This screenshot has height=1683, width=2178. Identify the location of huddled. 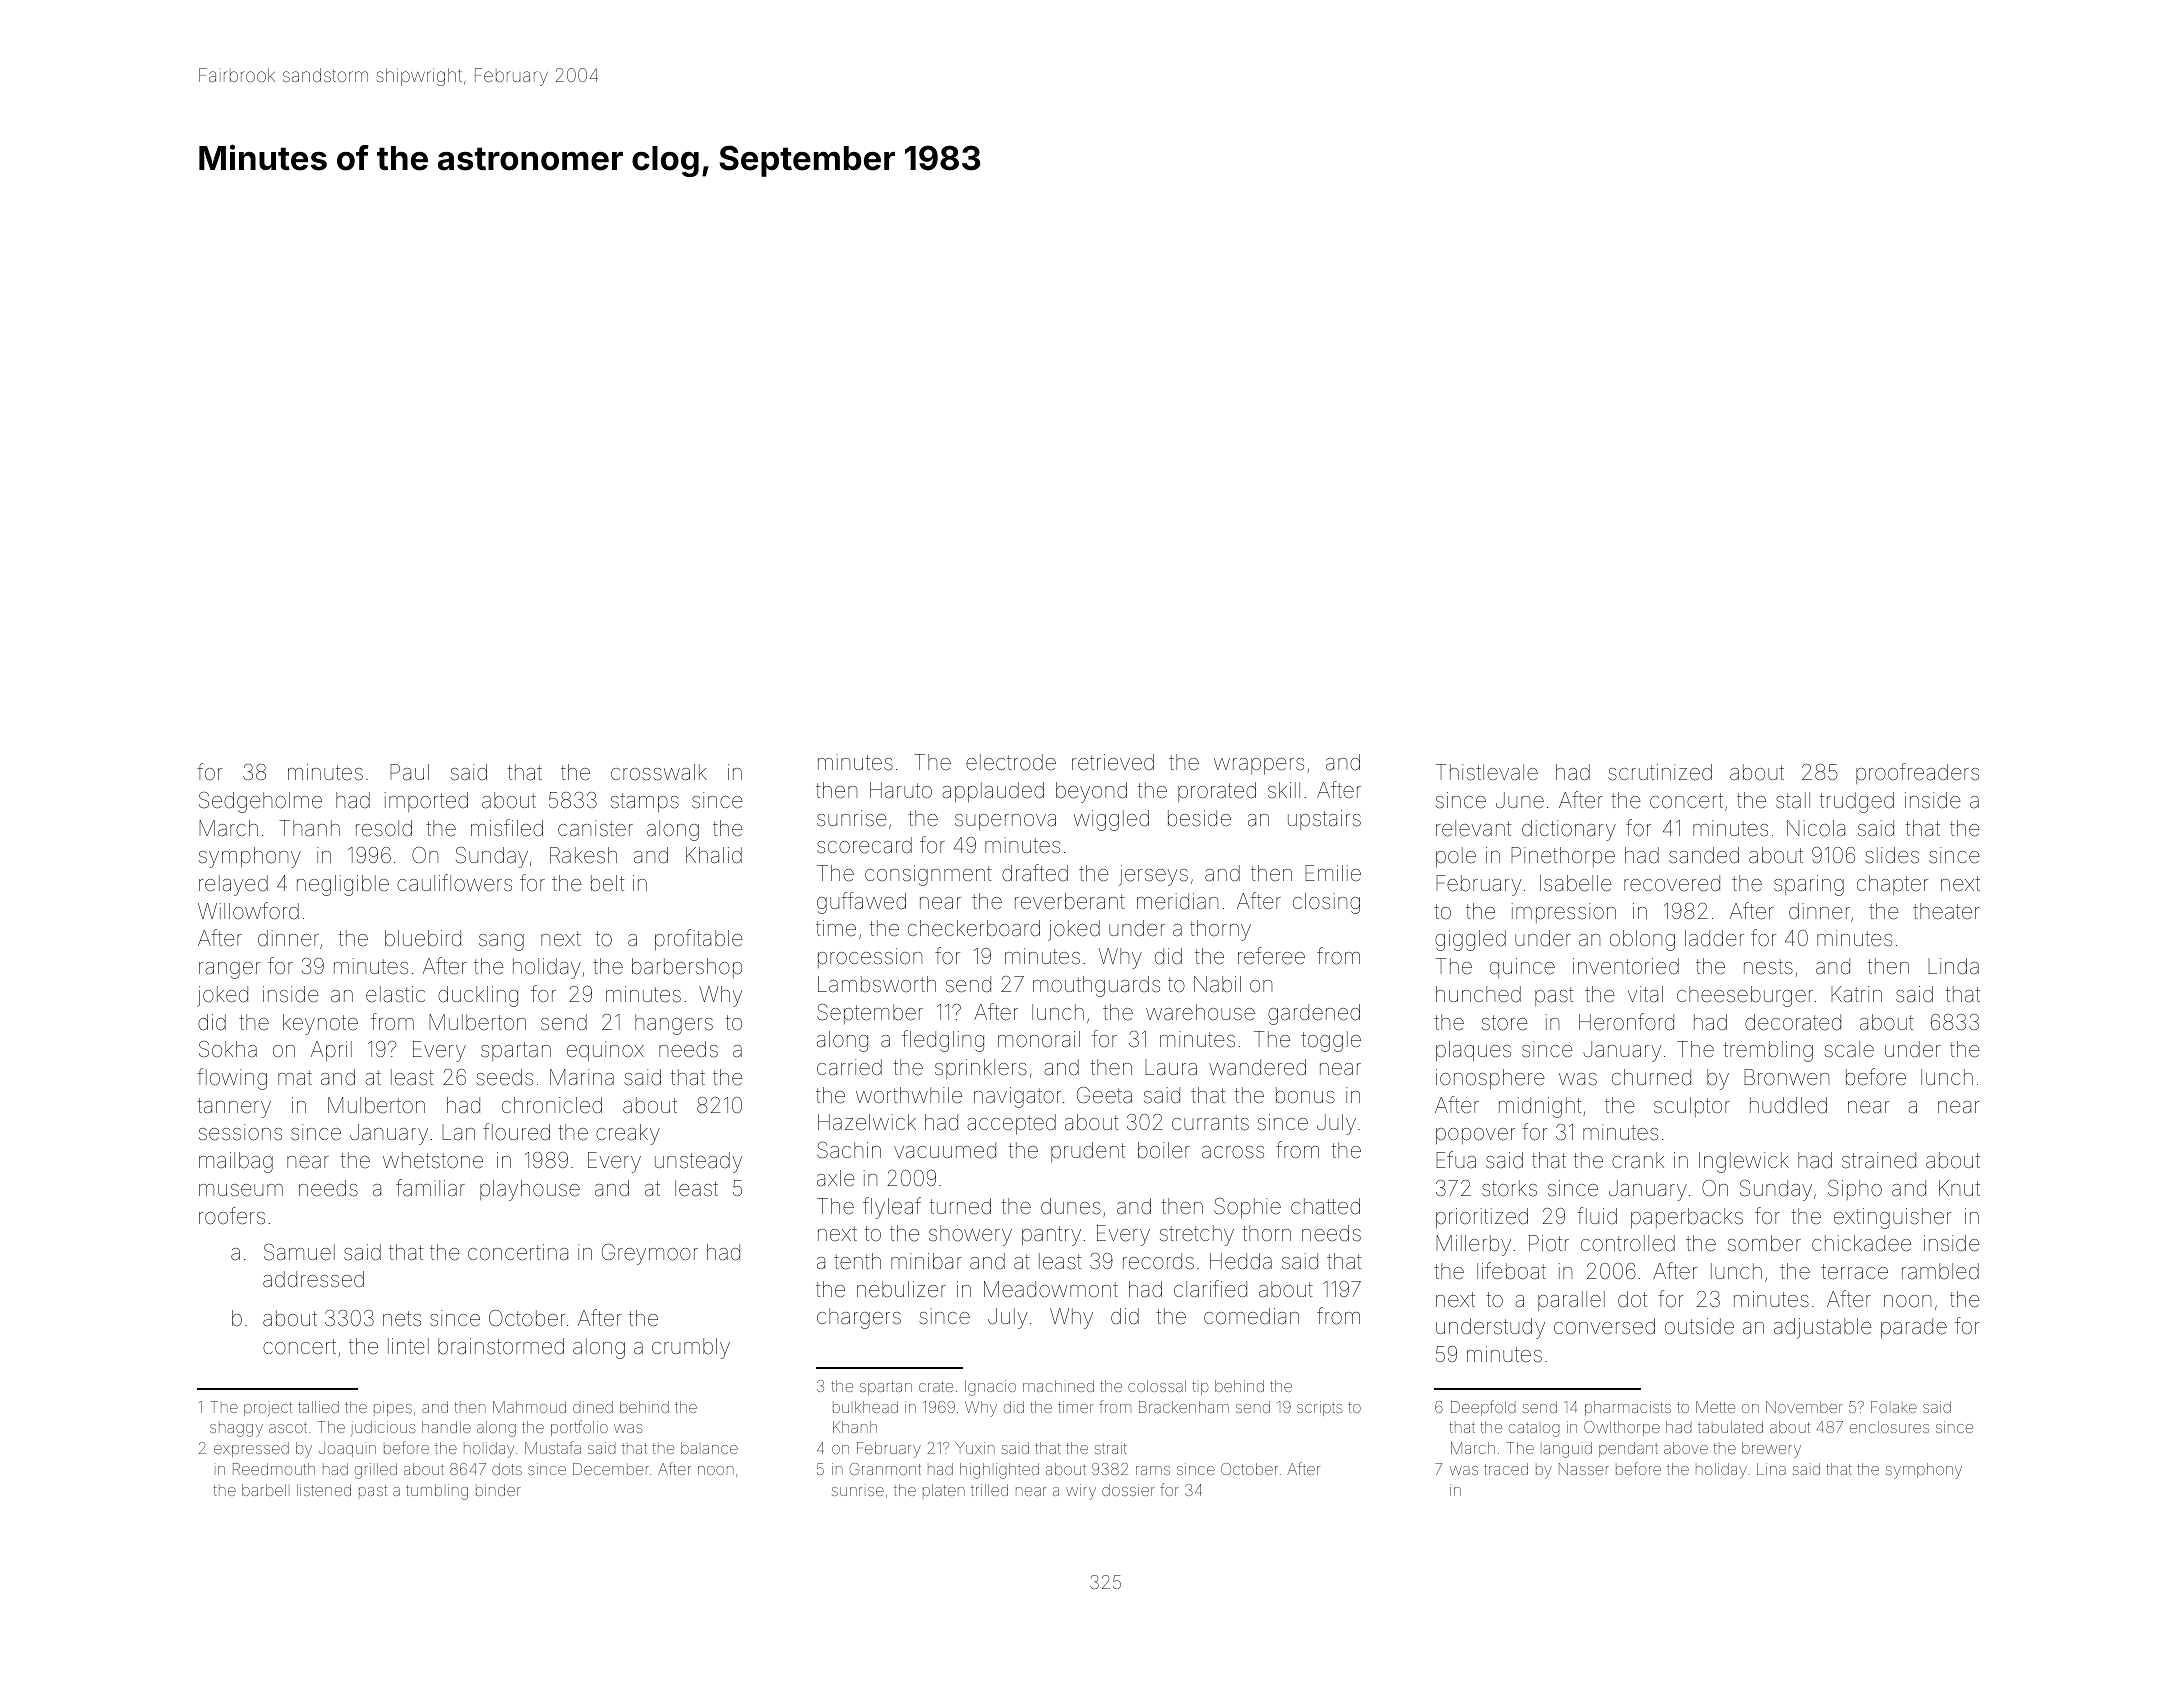
(1788, 1105).
